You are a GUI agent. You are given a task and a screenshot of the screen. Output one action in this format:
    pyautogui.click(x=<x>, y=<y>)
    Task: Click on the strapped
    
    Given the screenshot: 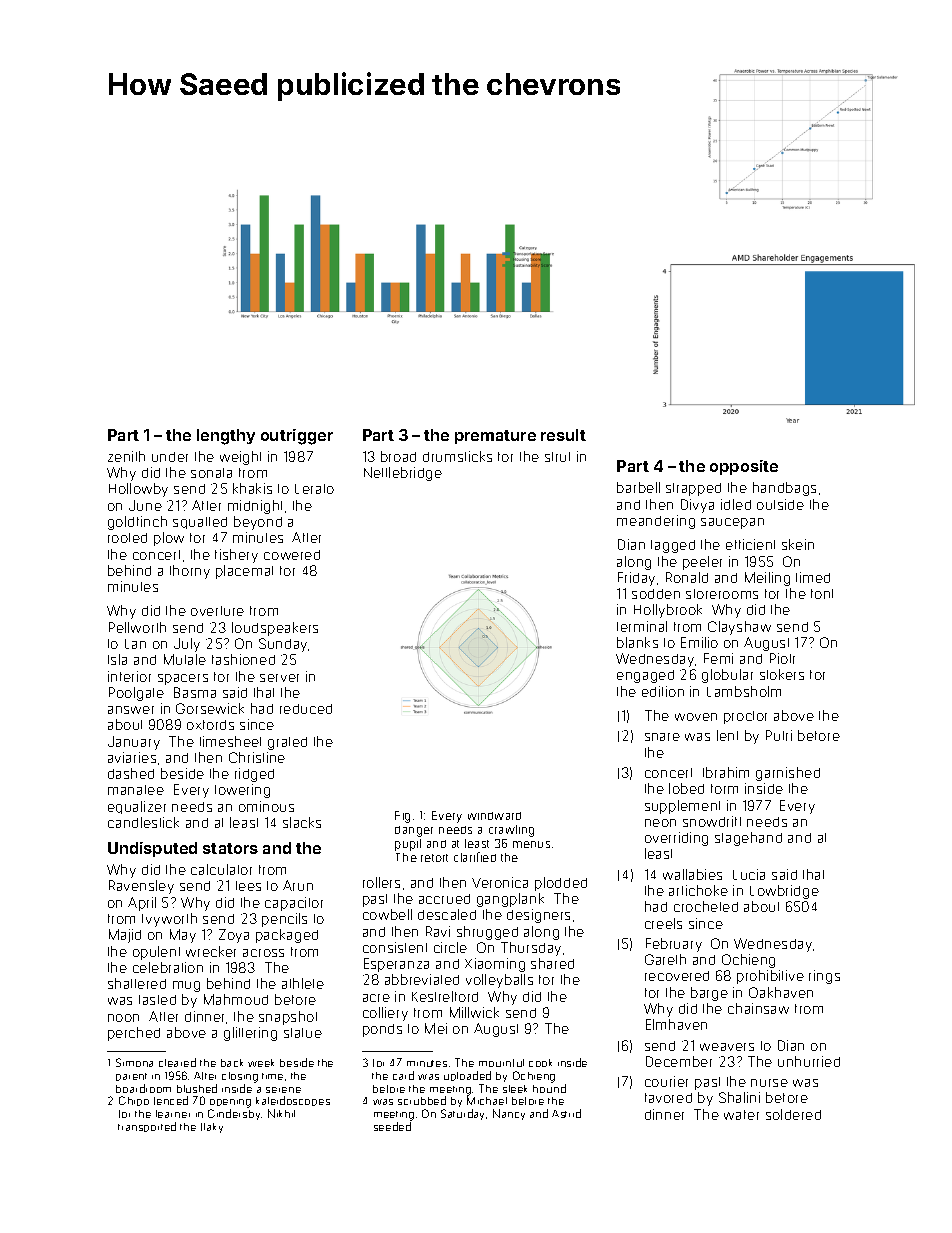 What is the action you would take?
    pyautogui.click(x=693, y=489)
